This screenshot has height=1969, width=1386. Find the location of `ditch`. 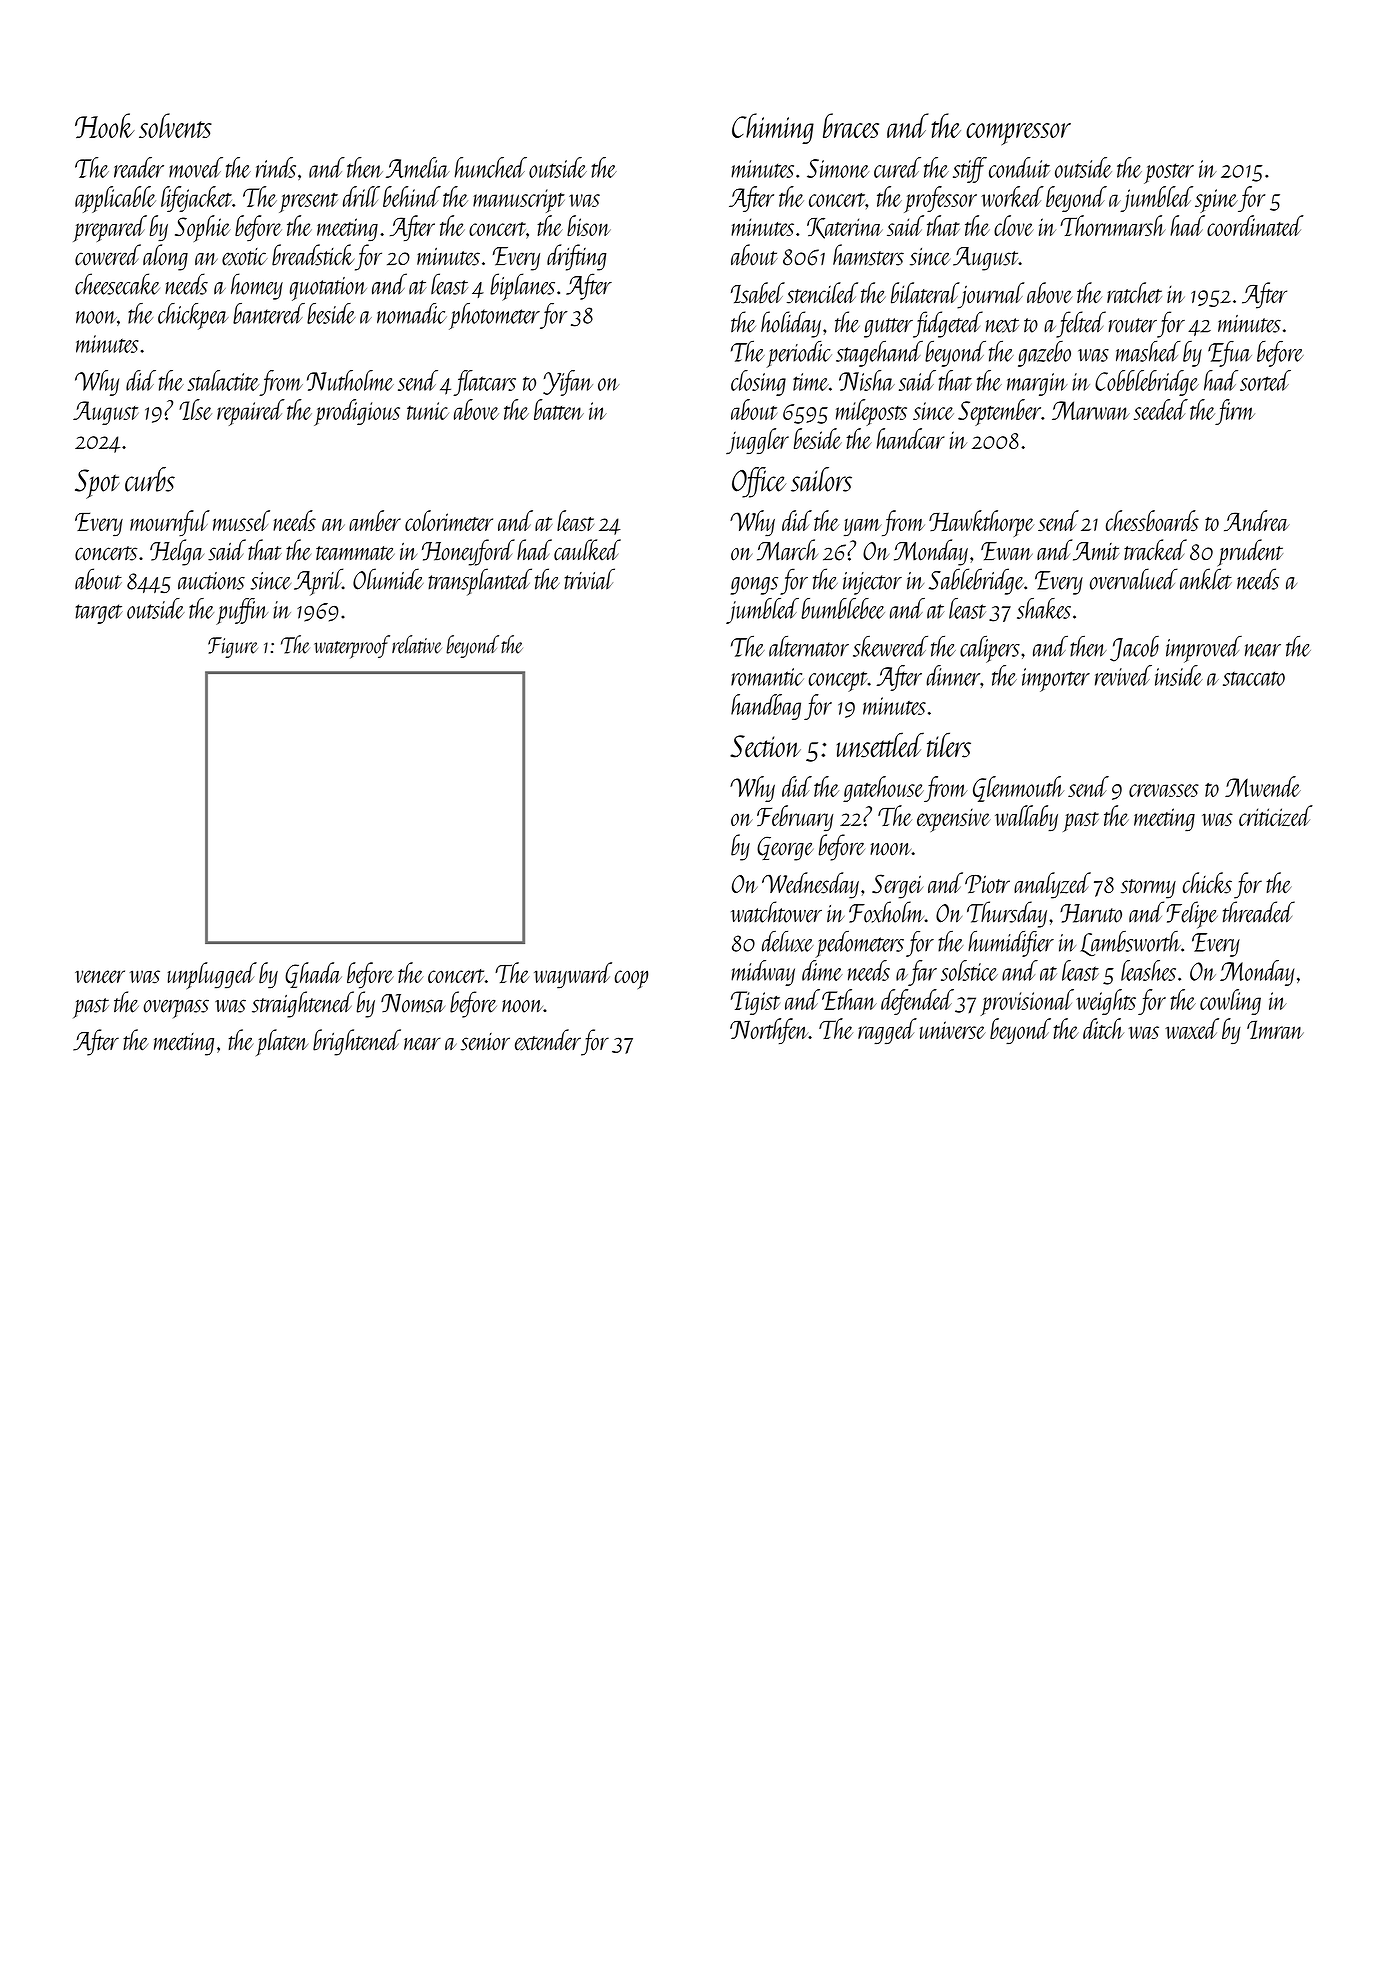

ditch is located at coordinates (1103, 1028).
